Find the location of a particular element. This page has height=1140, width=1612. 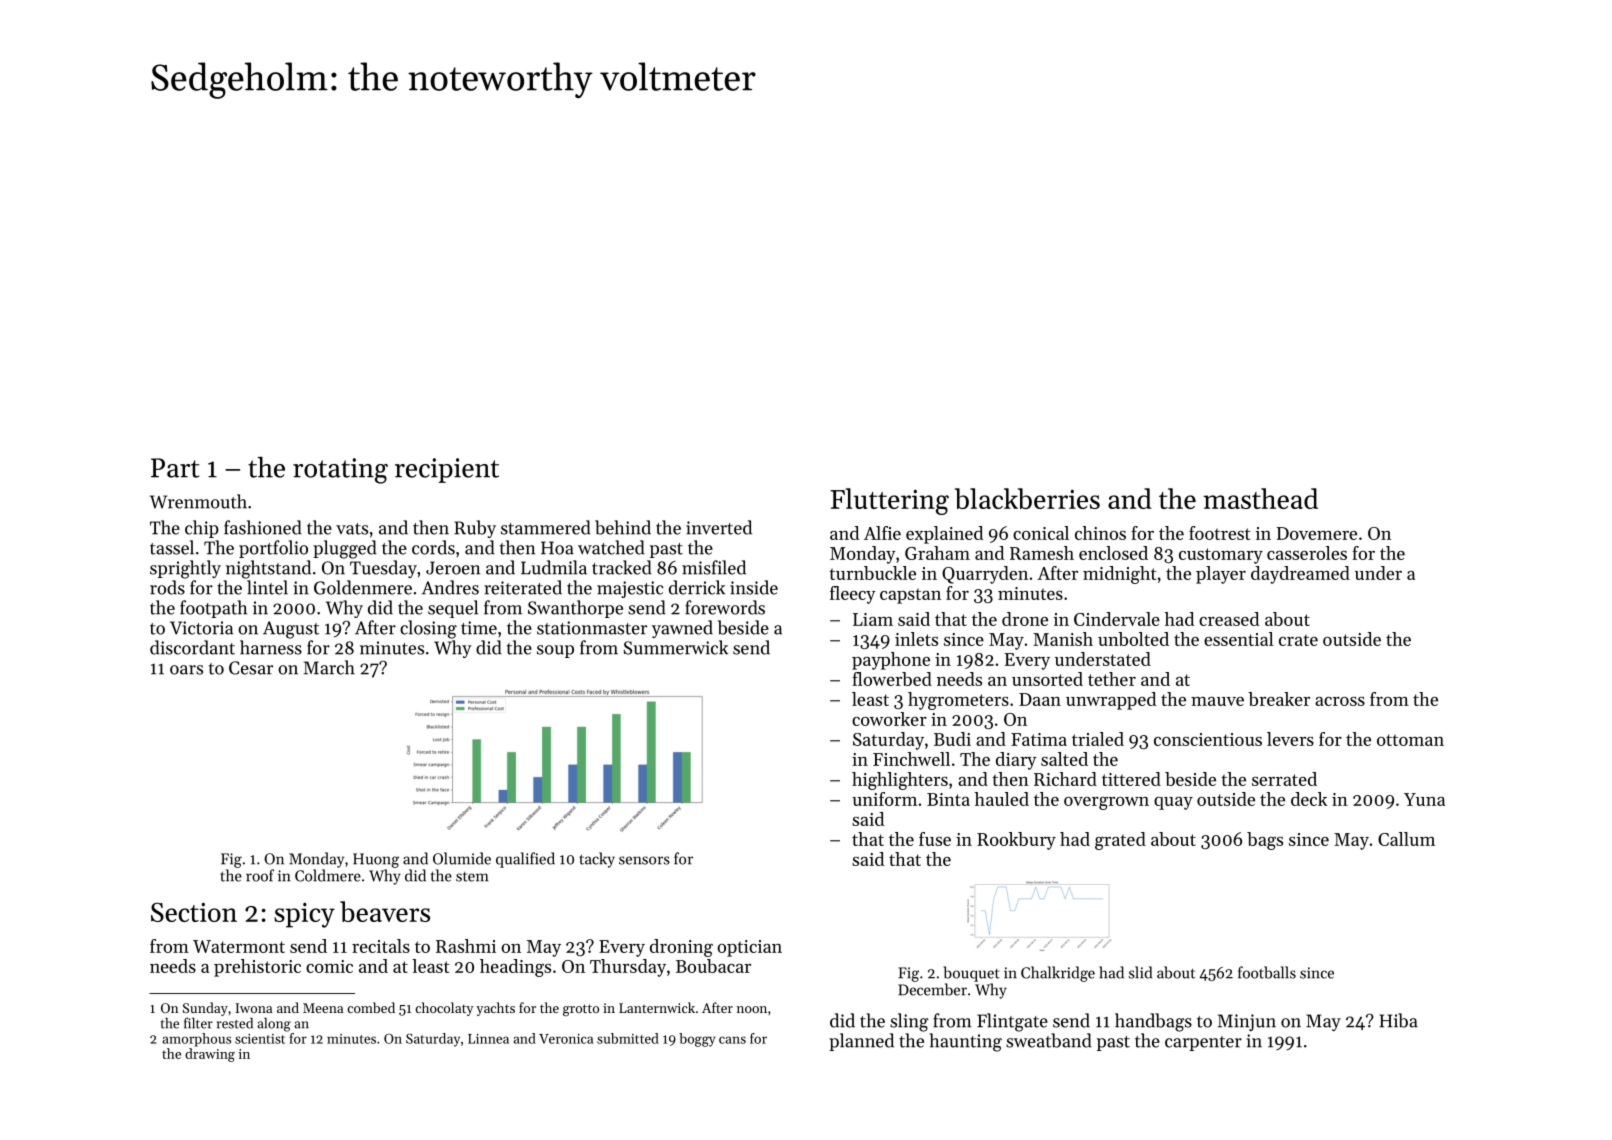

Lanternwick is located at coordinates (657, 1007).
